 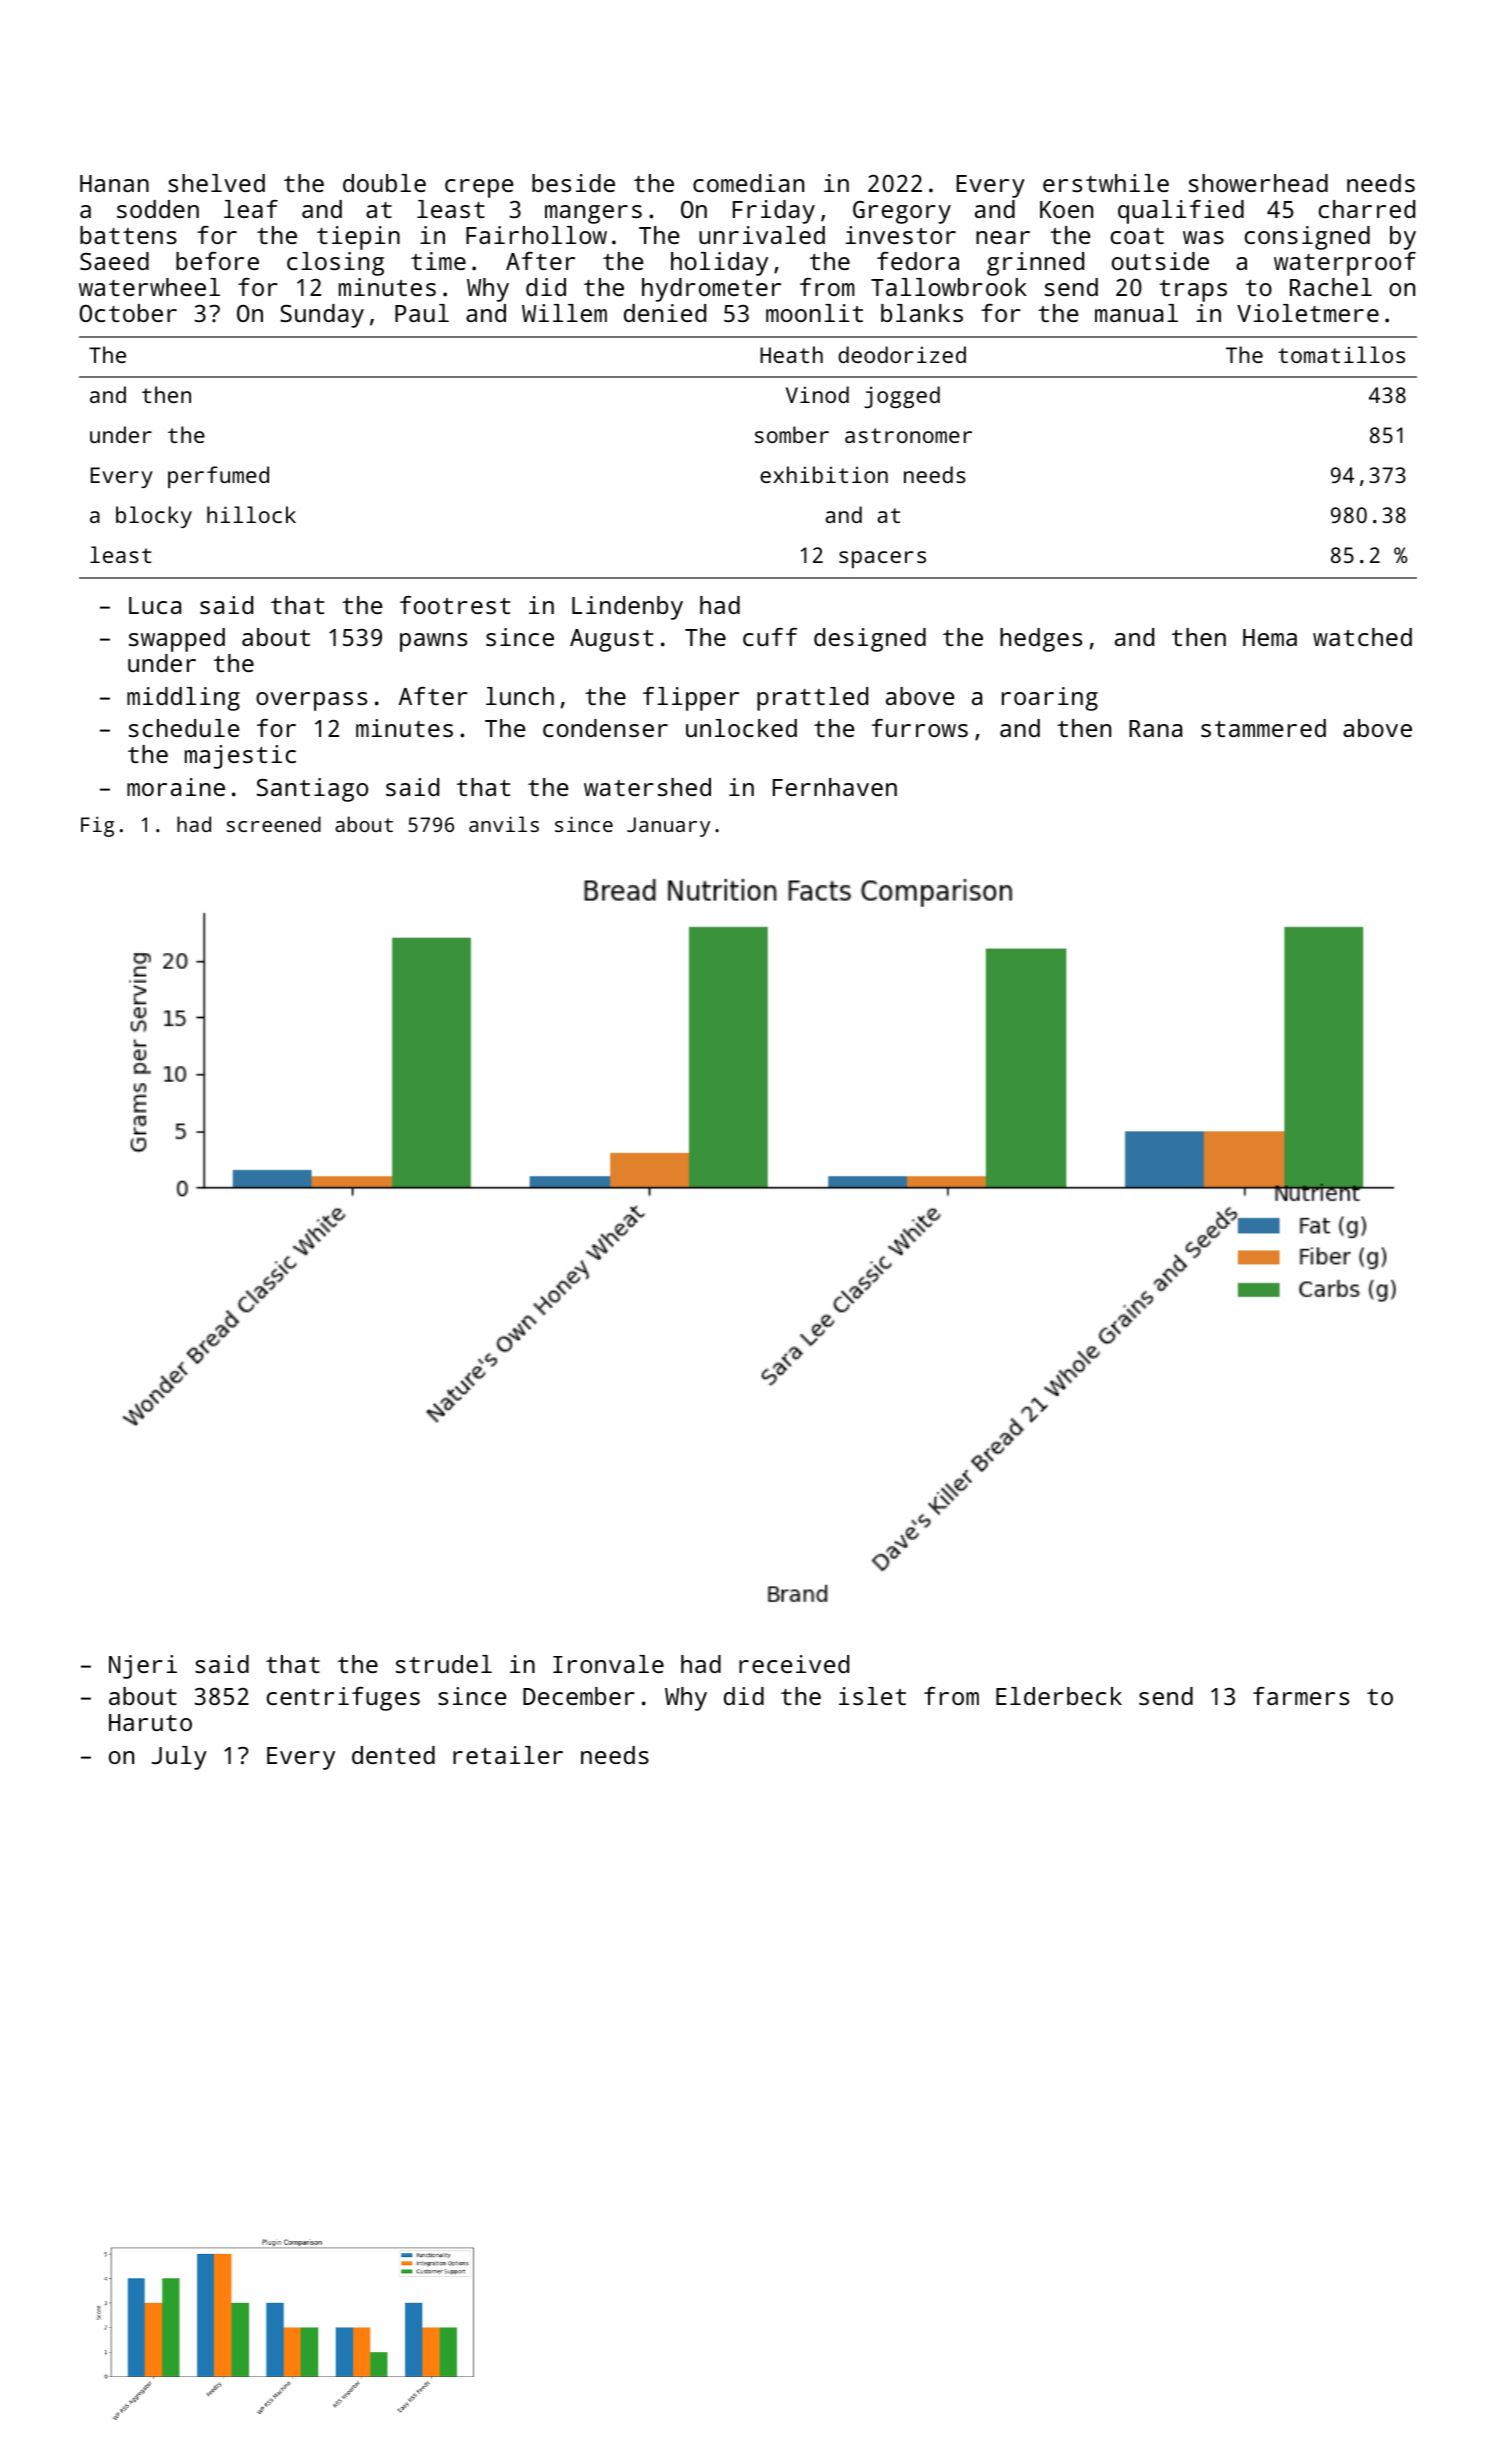 I want to click on received, so click(x=794, y=1664).
